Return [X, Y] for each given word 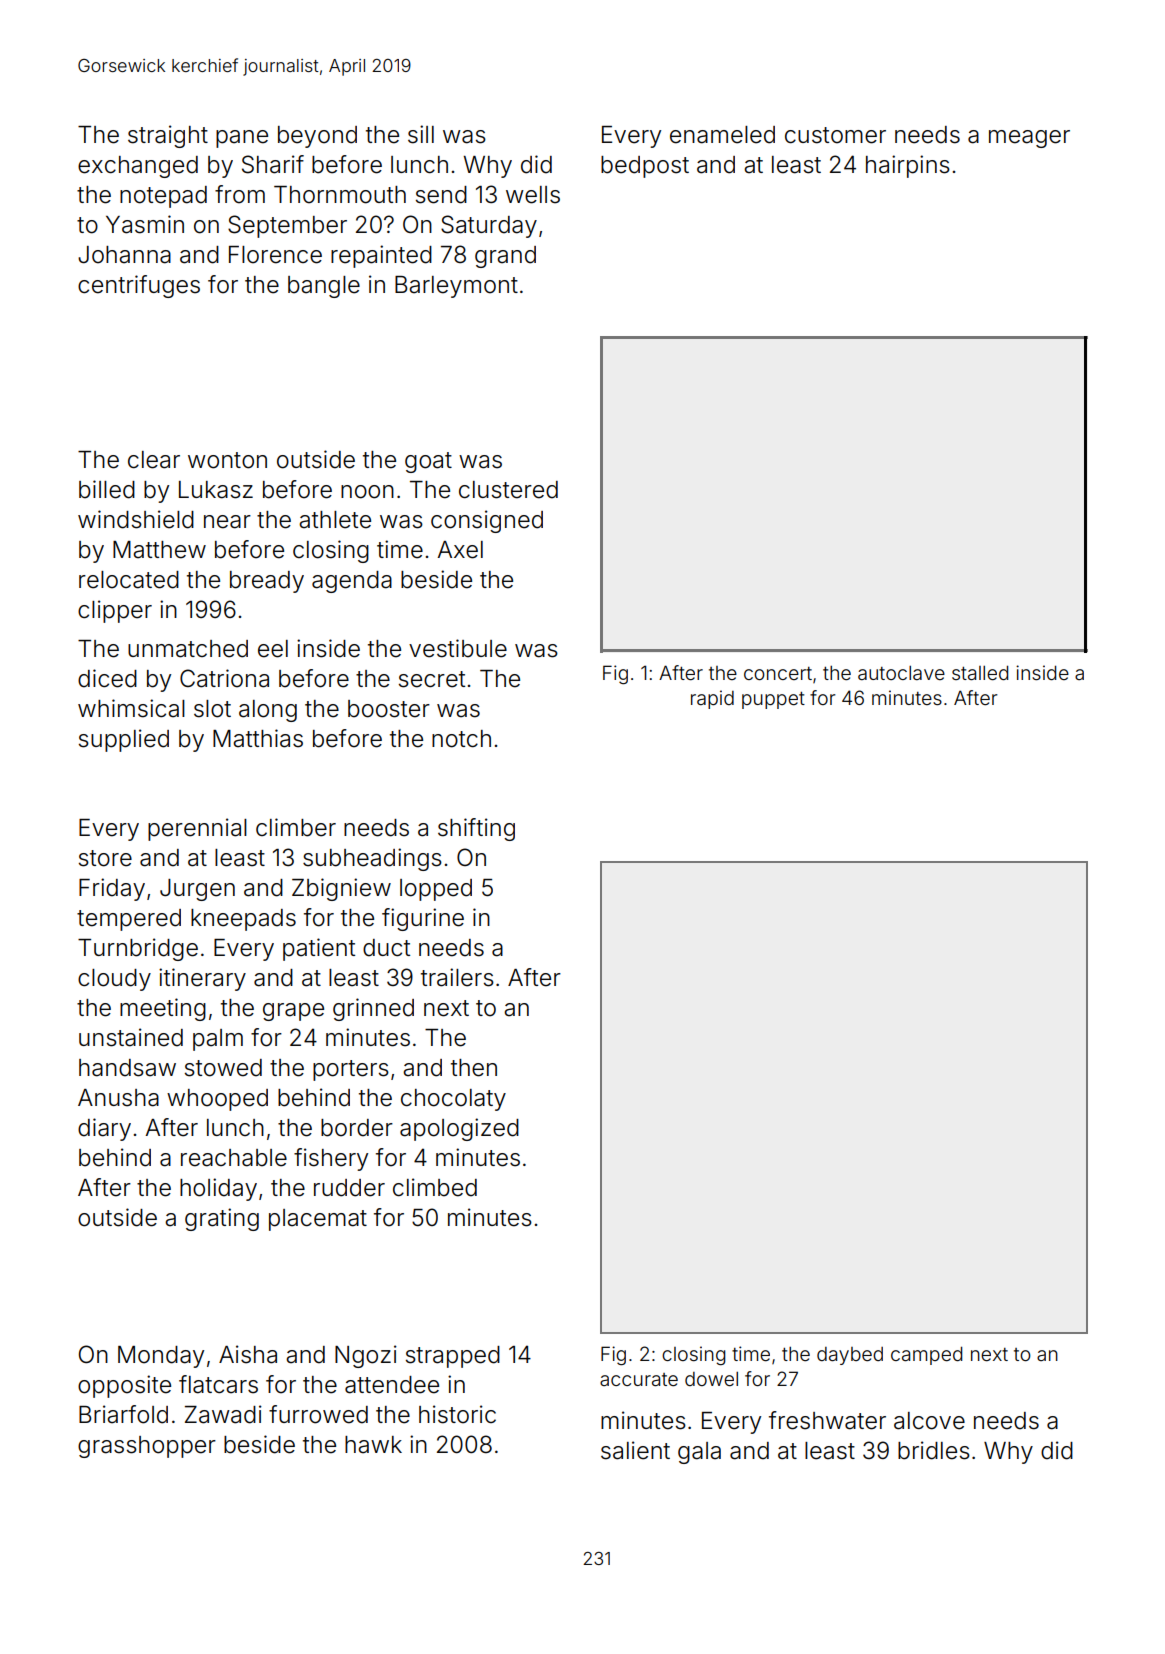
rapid [712, 699]
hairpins [908, 166]
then [474, 1068]
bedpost [645, 167]
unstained [131, 1037]
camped [926, 1356]
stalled [980, 673]
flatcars [218, 1384]
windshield [136, 519]
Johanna [124, 255]
